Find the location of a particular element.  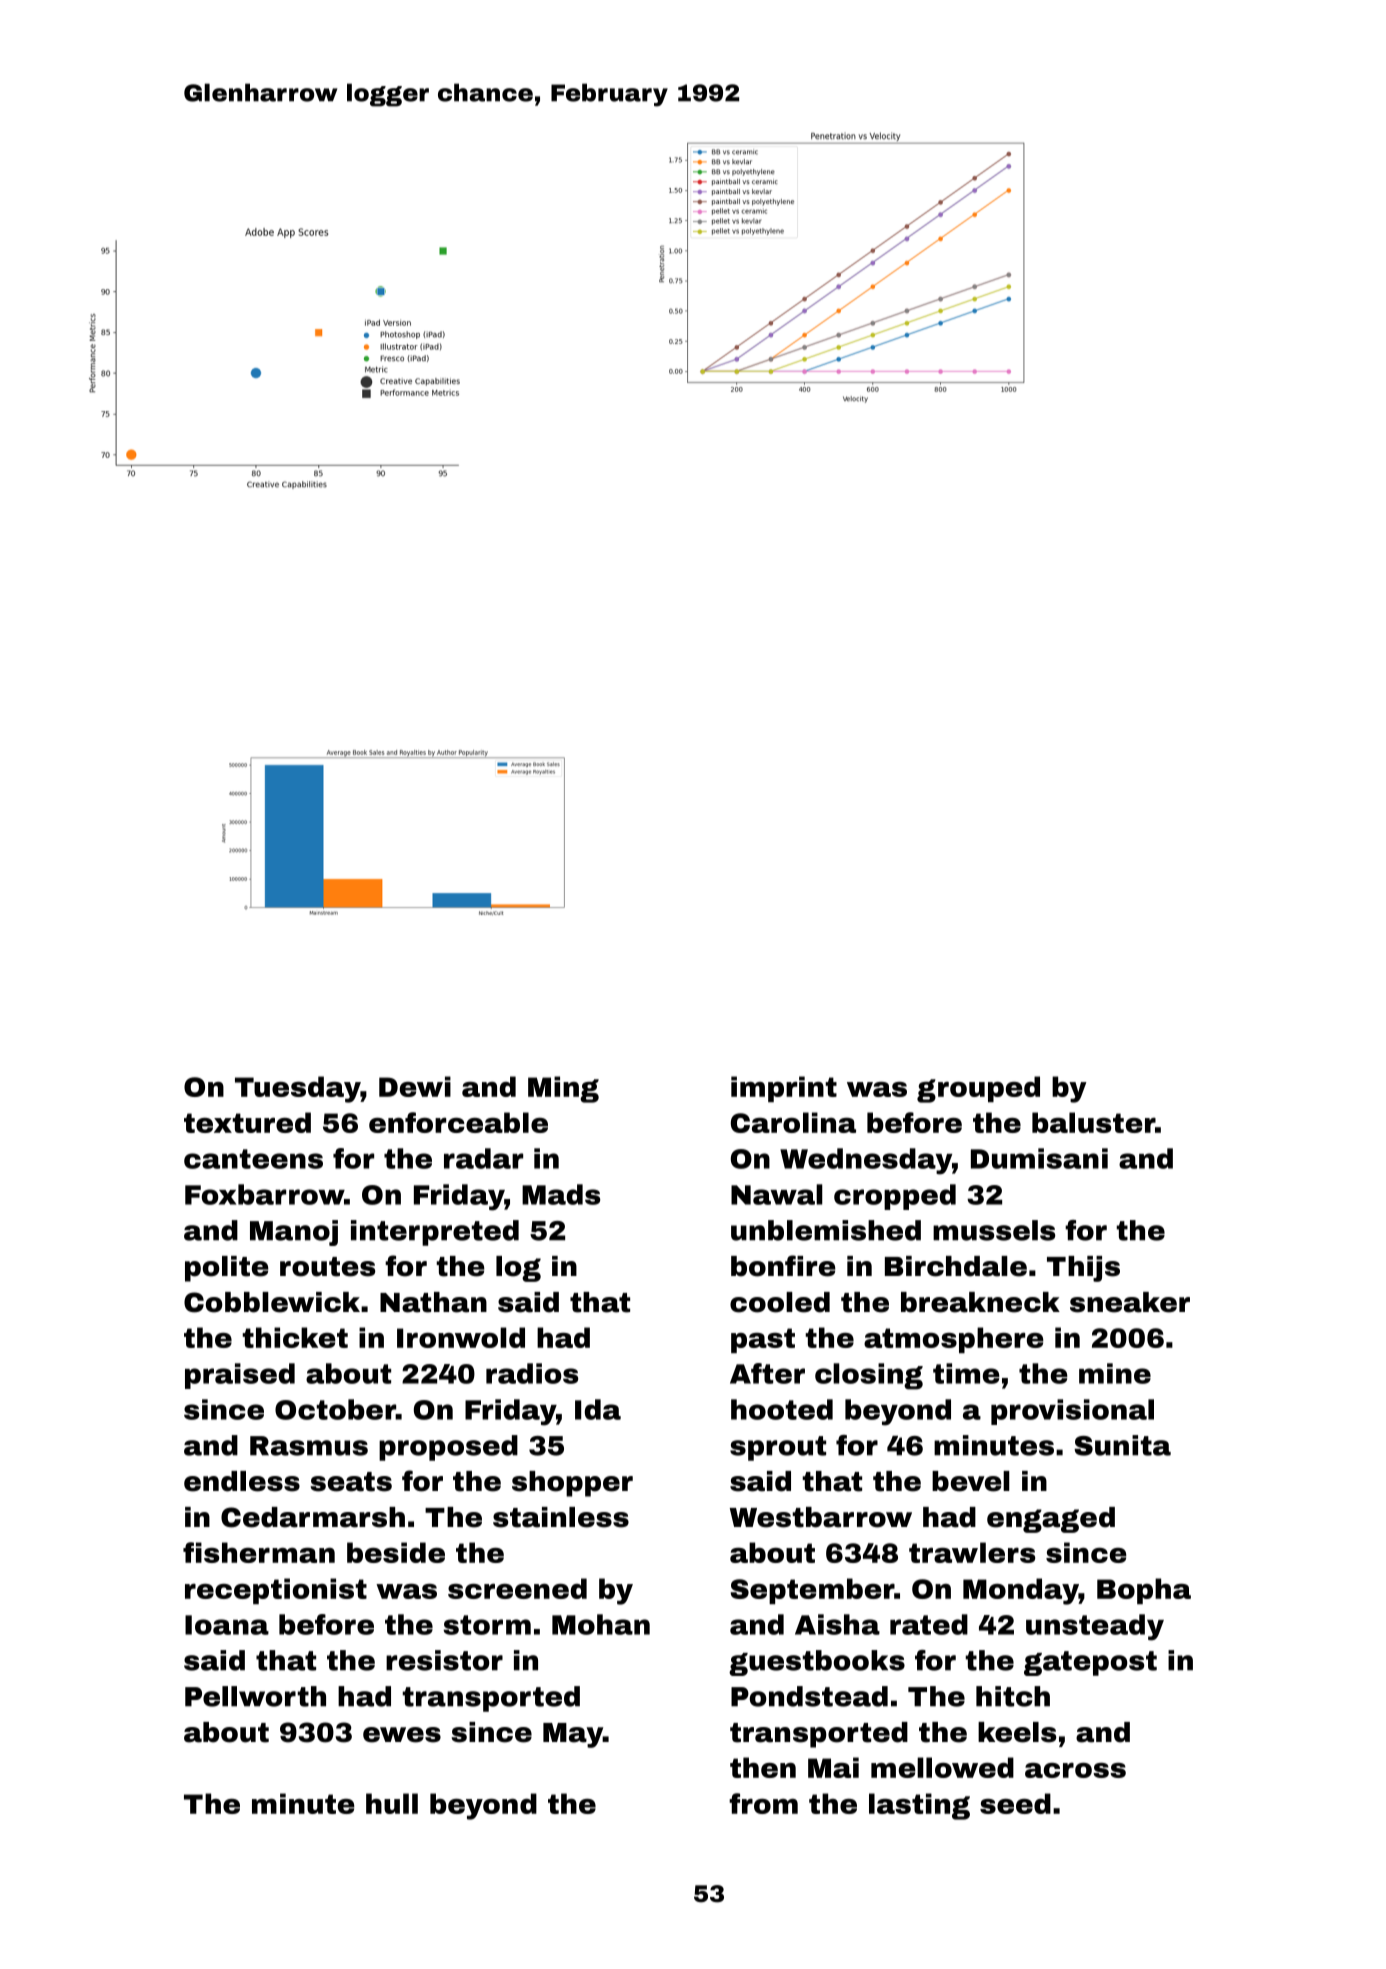

engaged is located at coordinates (1051, 1520).
